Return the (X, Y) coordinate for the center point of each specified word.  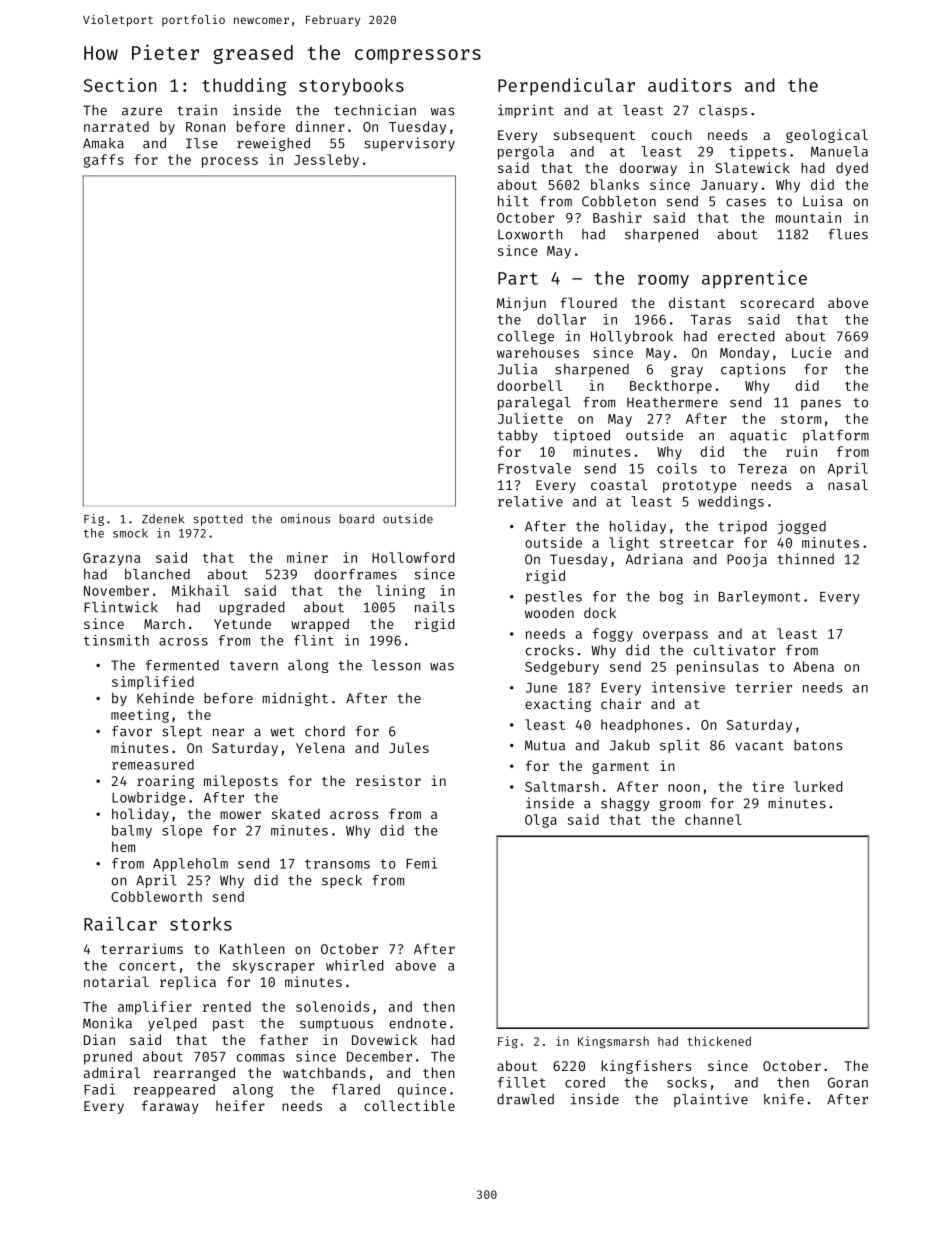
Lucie (812, 352)
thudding (244, 87)
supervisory (409, 144)
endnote (417, 1023)
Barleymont (759, 598)
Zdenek (163, 519)
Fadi (99, 1089)
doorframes (355, 574)
